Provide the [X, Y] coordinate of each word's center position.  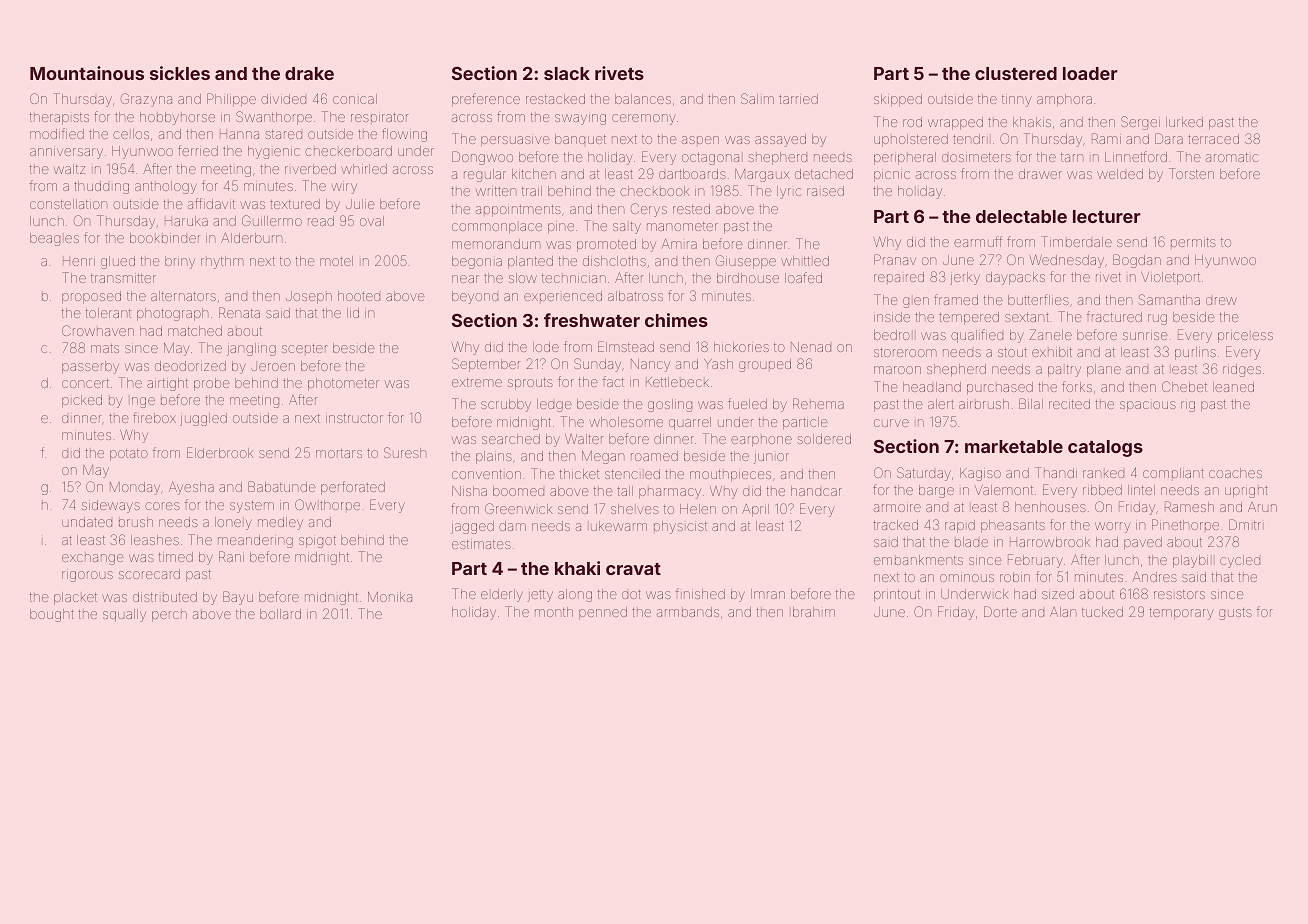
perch [169, 616]
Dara [1169, 138]
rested [691, 209]
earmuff [978, 241]
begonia [477, 262]
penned [603, 613]
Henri [79, 262]
